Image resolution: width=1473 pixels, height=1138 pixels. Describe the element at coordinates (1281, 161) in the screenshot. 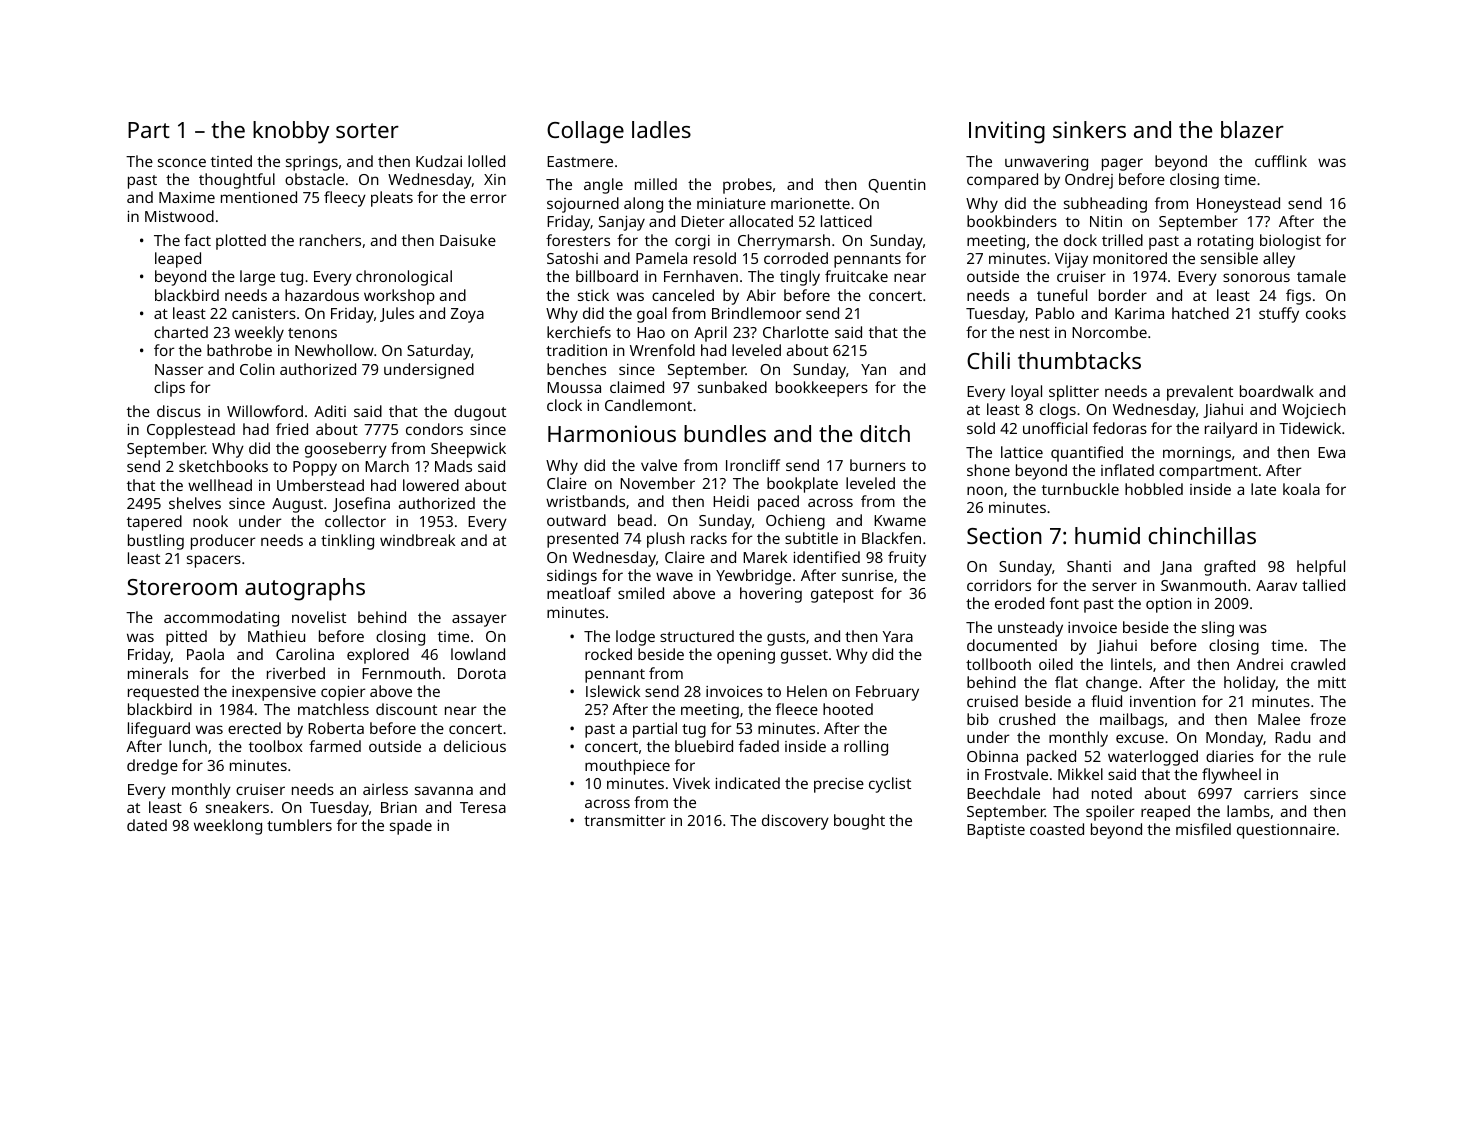

I see `cufflink` at that location.
